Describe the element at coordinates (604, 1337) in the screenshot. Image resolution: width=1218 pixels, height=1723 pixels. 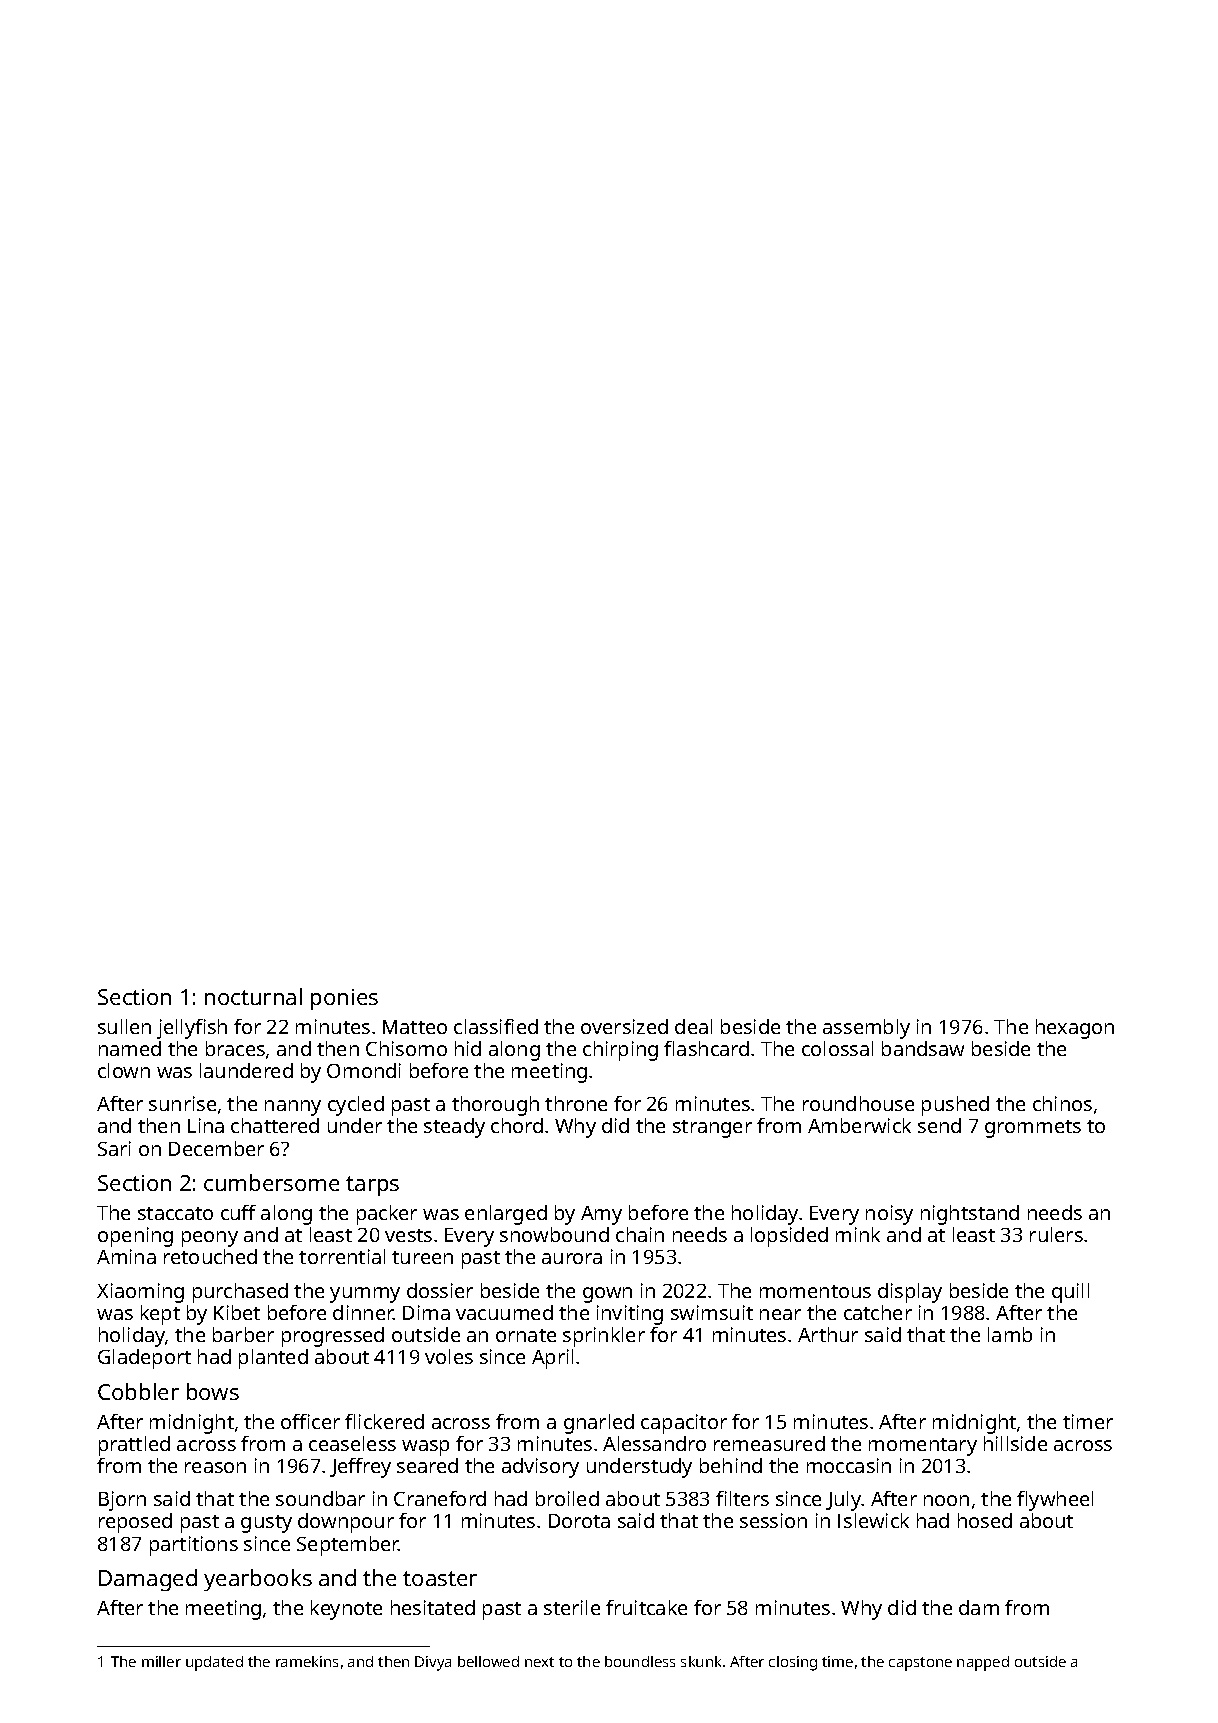
I see `sprinkler` at that location.
